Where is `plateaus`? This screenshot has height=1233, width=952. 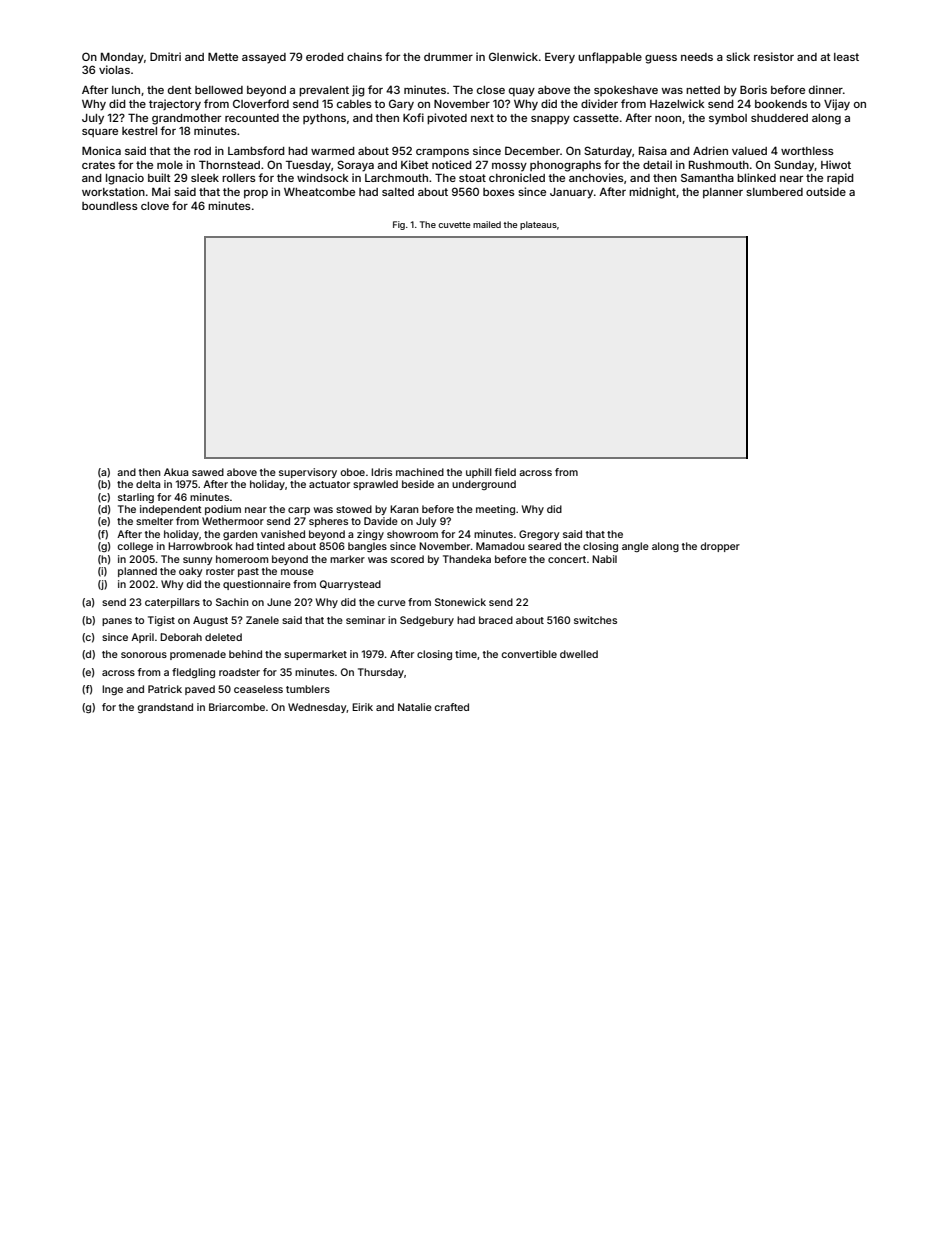
plateaus is located at coordinates (538, 225).
